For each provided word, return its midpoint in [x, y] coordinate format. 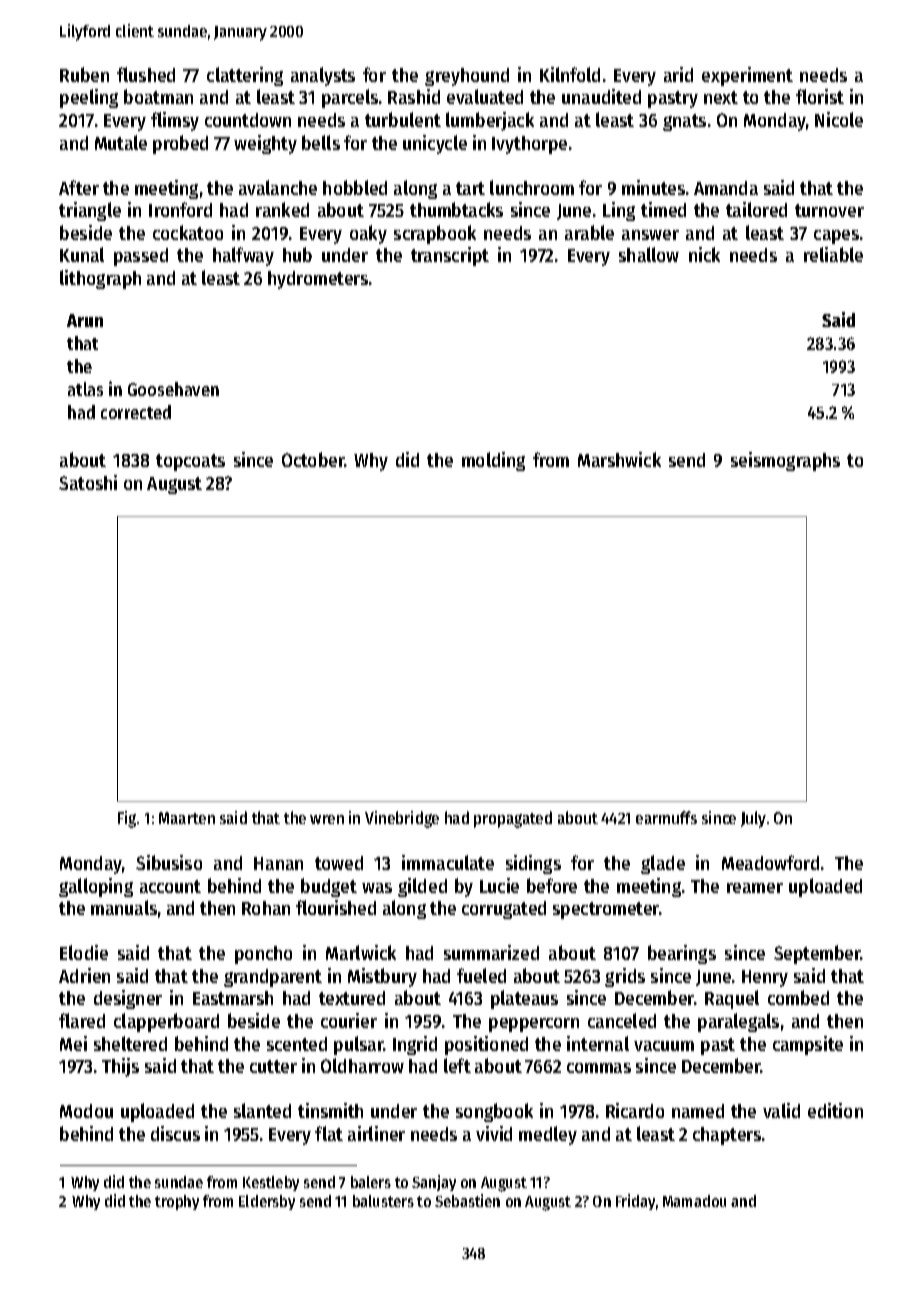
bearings [682, 954]
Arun [85, 320]
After [79, 187]
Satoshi [88, 482]
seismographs [785, 461]
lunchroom [532, 187]
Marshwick [619, 459]
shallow [649, 254]
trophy [177, 1202]
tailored [756, 209]
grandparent [273, 978]
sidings [533, 864]
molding [493, 461]
